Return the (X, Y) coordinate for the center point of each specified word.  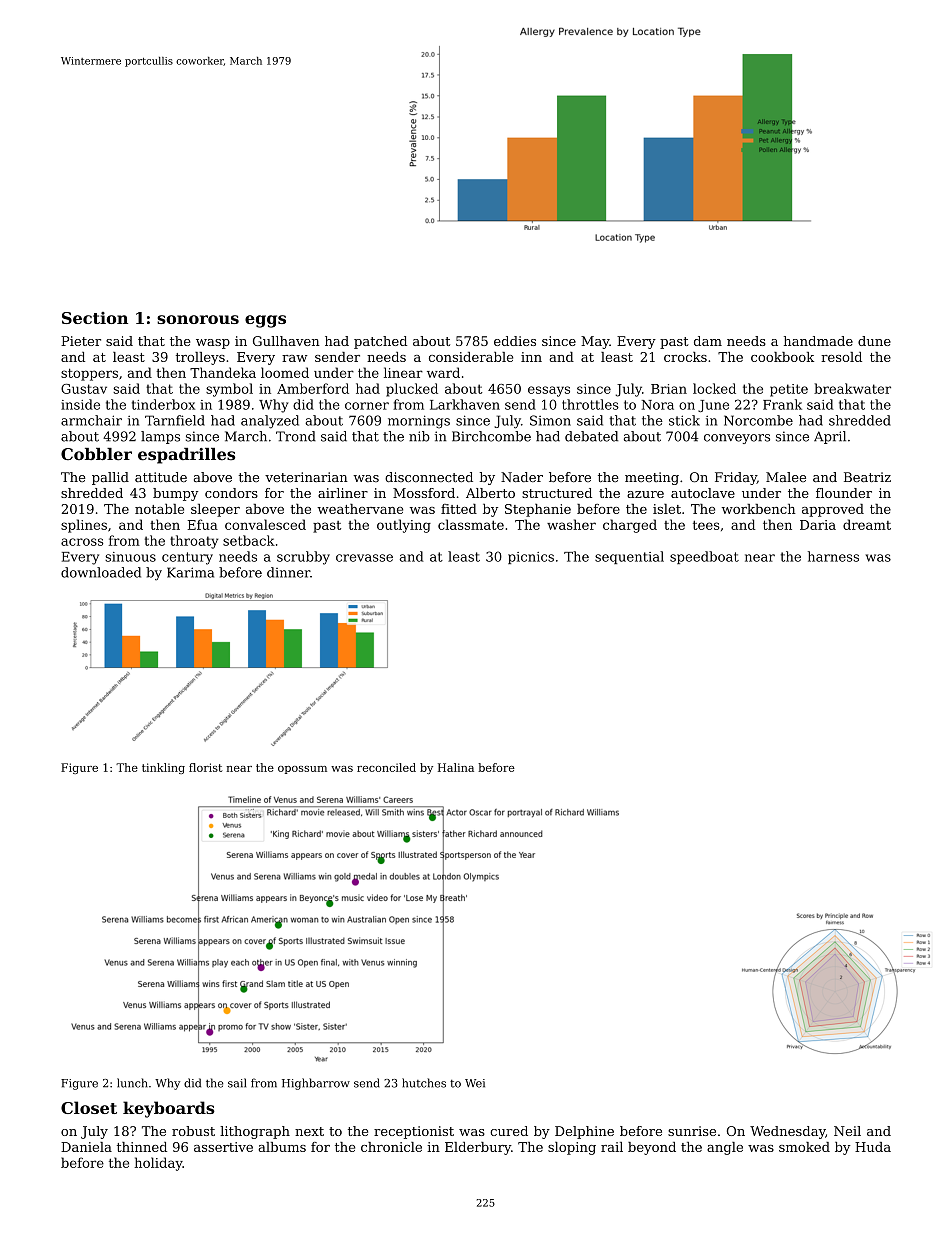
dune (874, 341)
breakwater (852, 388)
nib (419, 436)
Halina (456, 767)
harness (833, 556)
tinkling (163, 768)
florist (206, 767)
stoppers (89, 374)
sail (237, 1083)
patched (380, 342)
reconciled (386, 767)
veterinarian (306, 477)
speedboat (704, 557)
